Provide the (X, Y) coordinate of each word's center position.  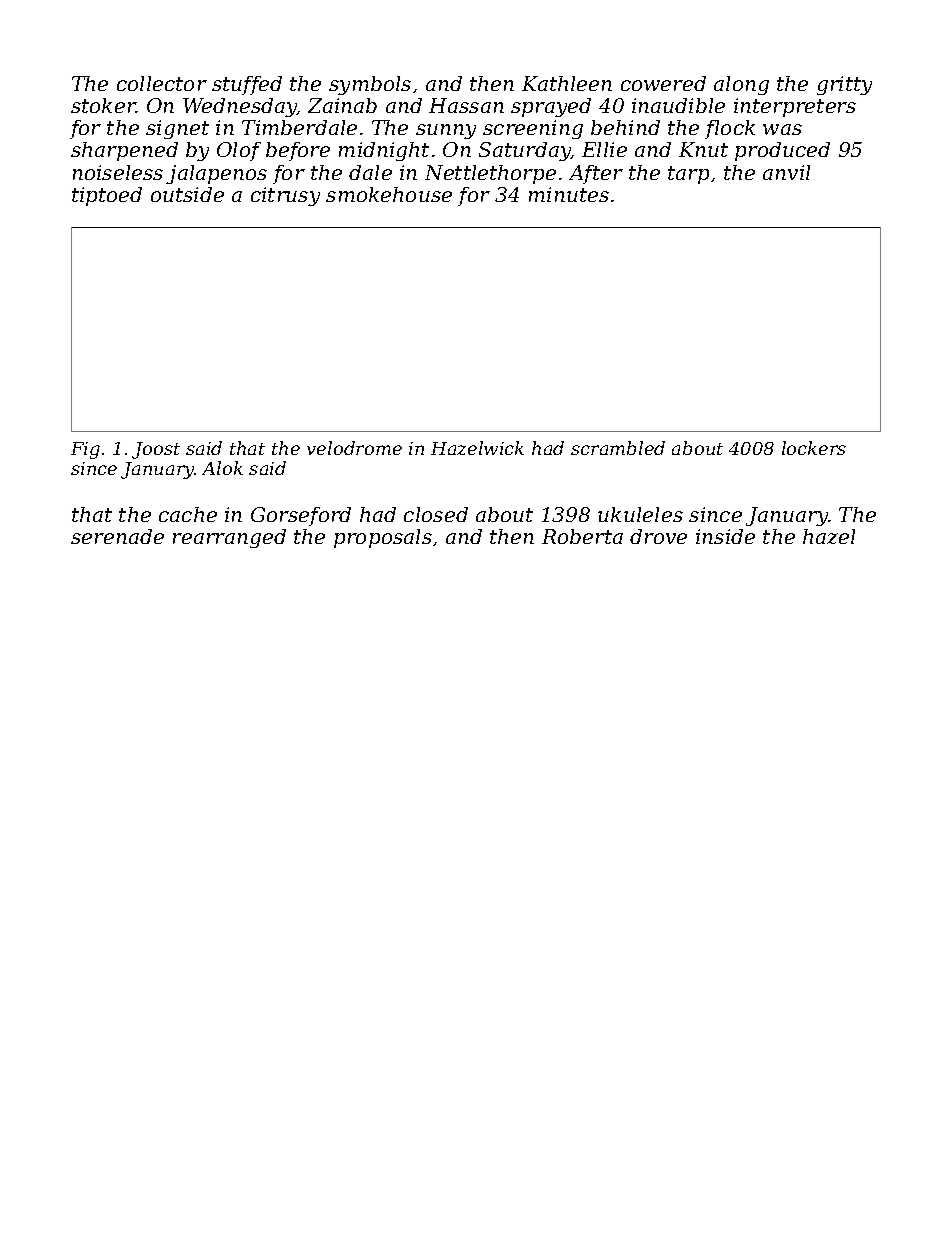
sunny (446, 131)
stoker (103, 105)
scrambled (618, 448)
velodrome (354, 448)
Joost (156, 450)
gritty (844, 85)
